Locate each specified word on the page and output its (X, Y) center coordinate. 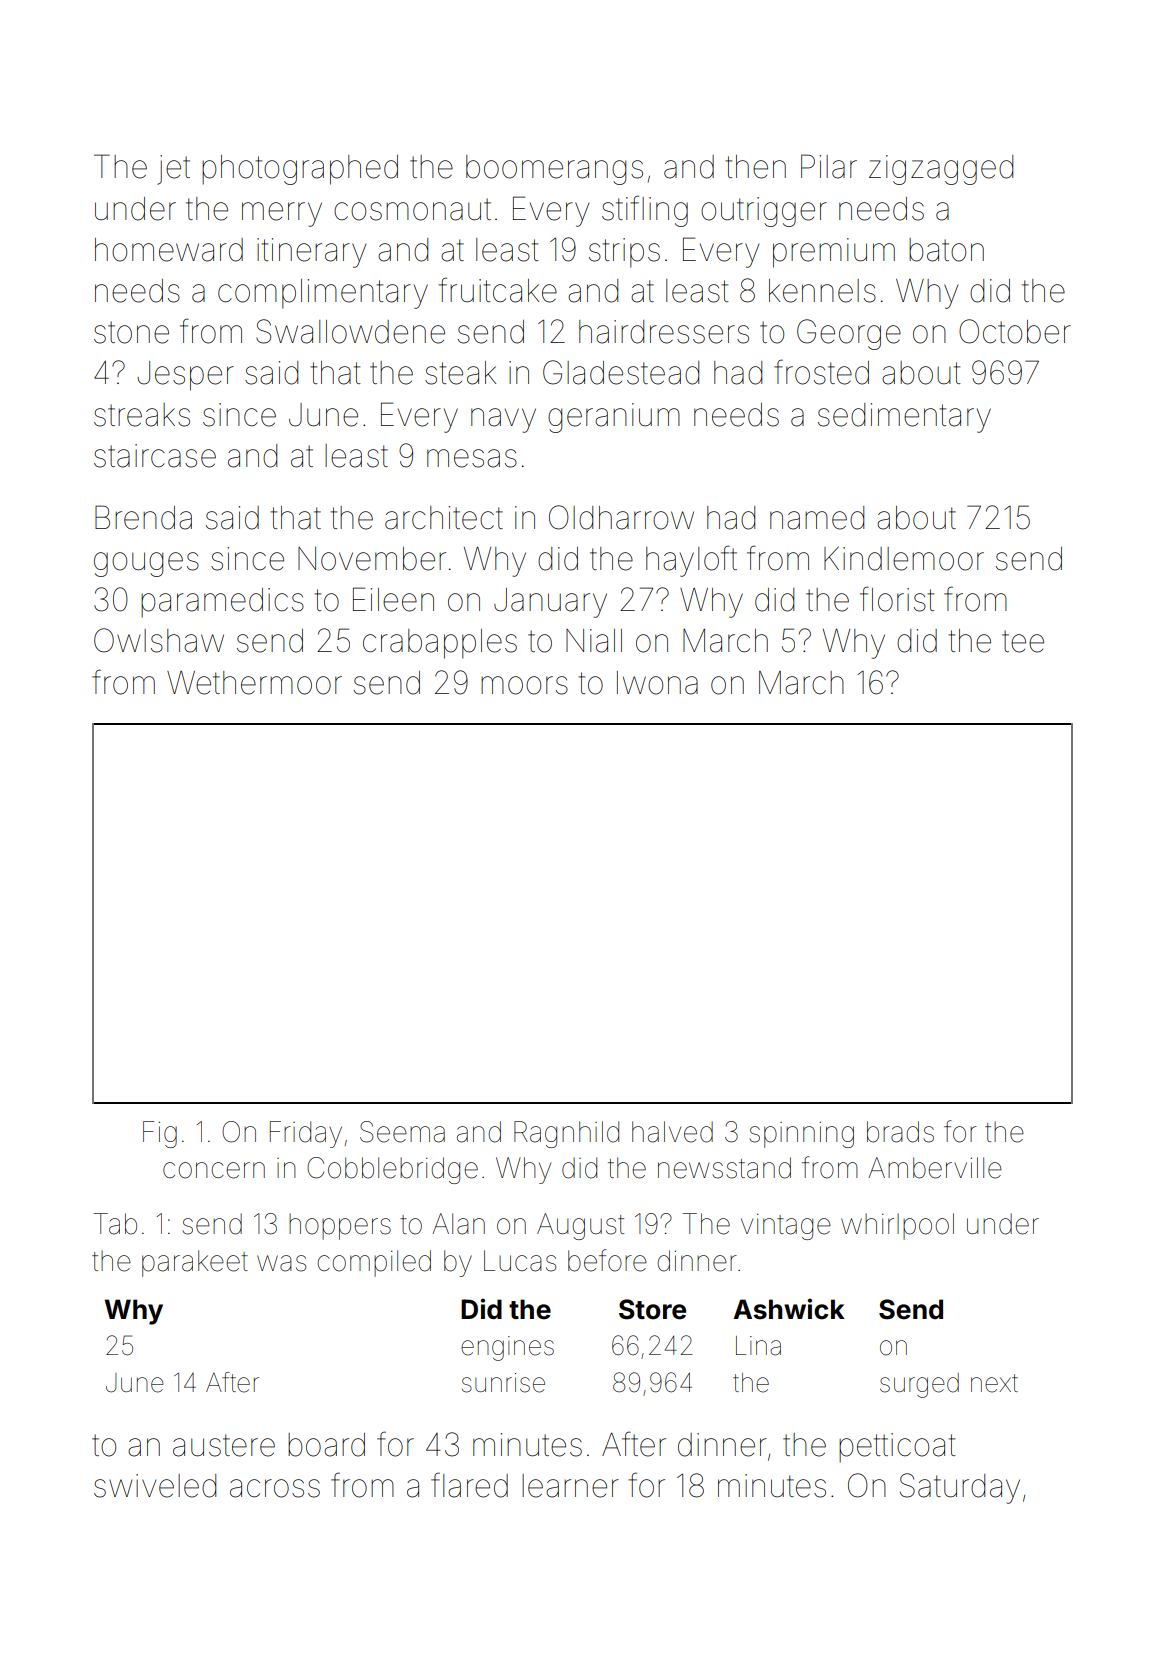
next (994, 1383)
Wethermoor (254, 683)
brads (900, 1132)
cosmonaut (412, 209)
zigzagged (941, 170)
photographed (300, 170)
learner (570, 1486)
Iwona (657, 683)
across (275, 1488)
